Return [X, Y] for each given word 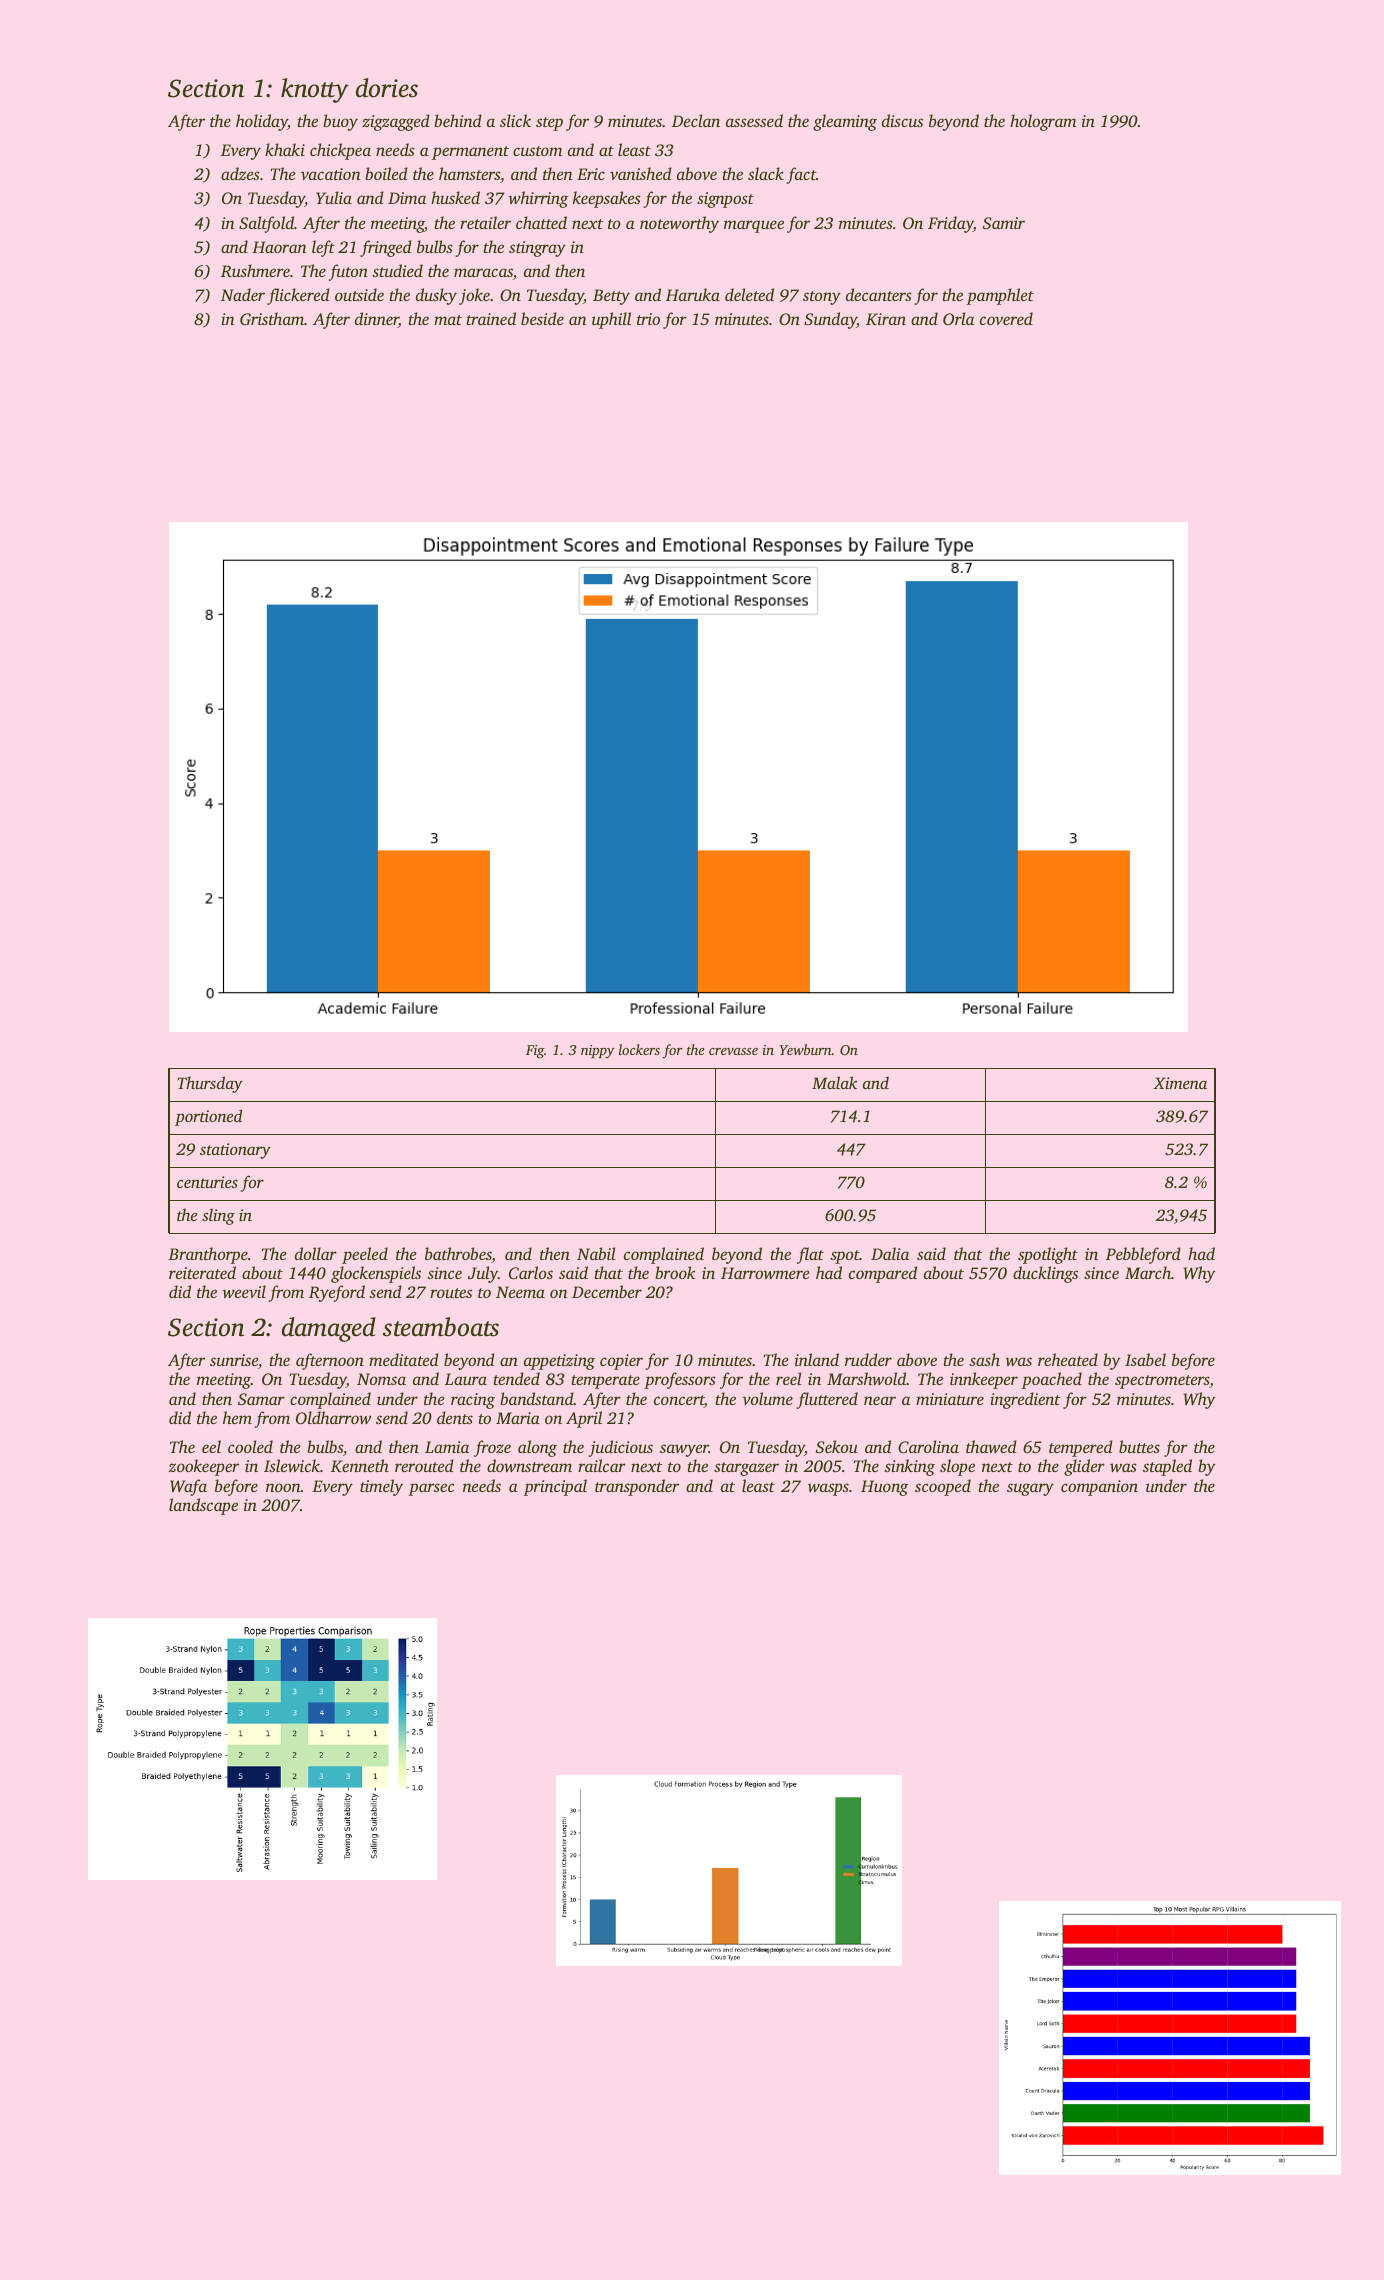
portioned [208, 1117]
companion [1099, 1488]
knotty [314, 90]
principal [555, 1487]
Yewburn [805, 1049]
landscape [203, 1506]
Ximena [1180, 1083]
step [549, 124]
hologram [1043, 122]
